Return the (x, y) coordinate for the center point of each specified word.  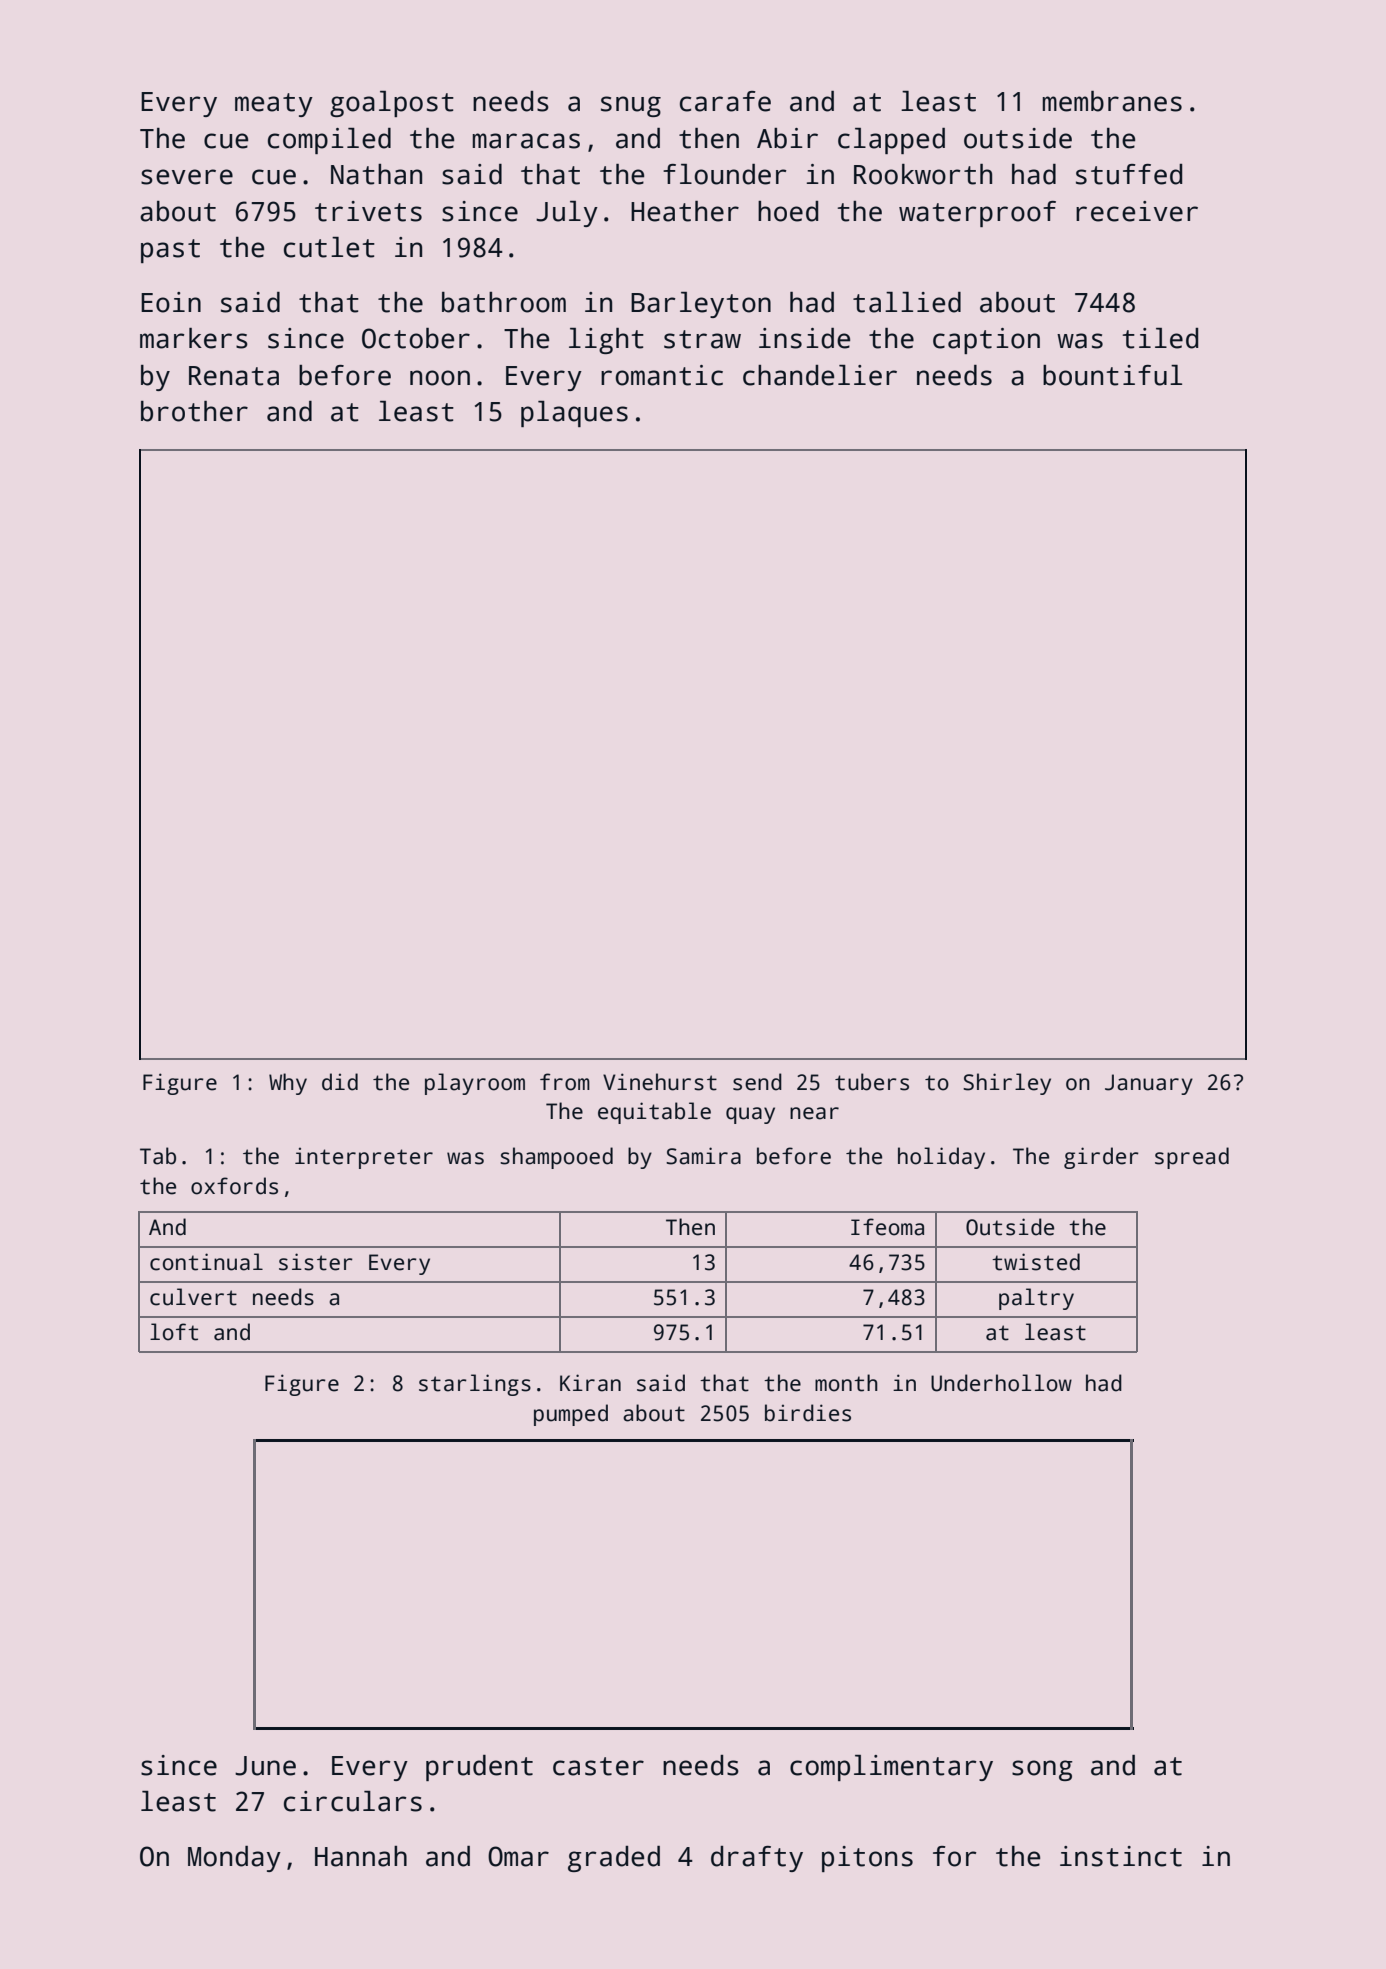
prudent (479, 1768)
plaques (574, 414)
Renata (234, 376)
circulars (353, 1801)
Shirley (1007, 1084)
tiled (1160, 338)
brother (194, 411)
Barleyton (701, 305)
